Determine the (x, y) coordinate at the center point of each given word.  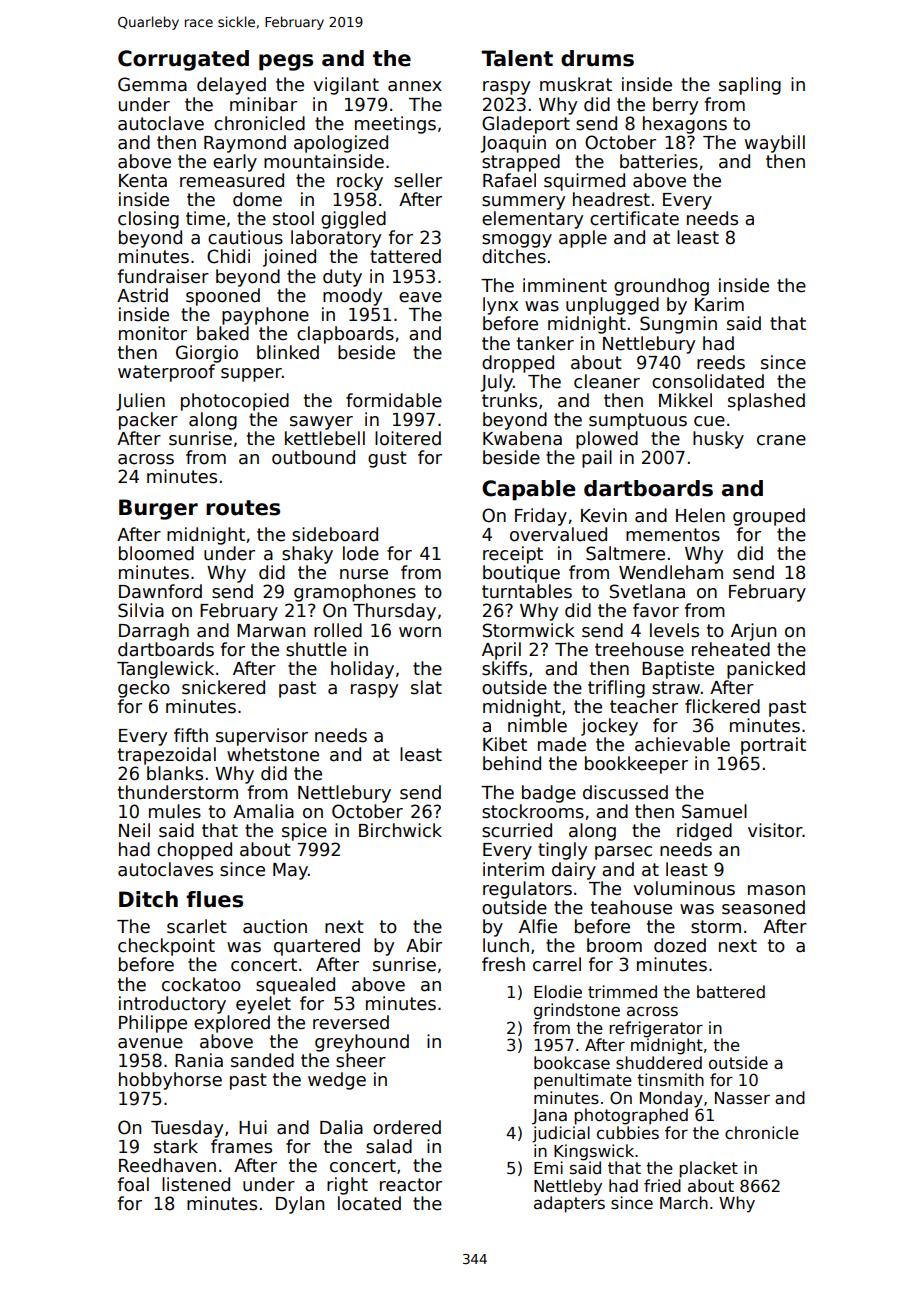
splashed (766, 402)
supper (251, 375)
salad (389, 1146)
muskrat (576, 84)
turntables (527, 591)
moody (352, 297)
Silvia (141, 610)
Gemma (152, 84)
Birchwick (400, 830)
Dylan (300, 1205)
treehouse (639, 649)
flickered (722, 706)
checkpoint (166, 947)
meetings (395, 125)
